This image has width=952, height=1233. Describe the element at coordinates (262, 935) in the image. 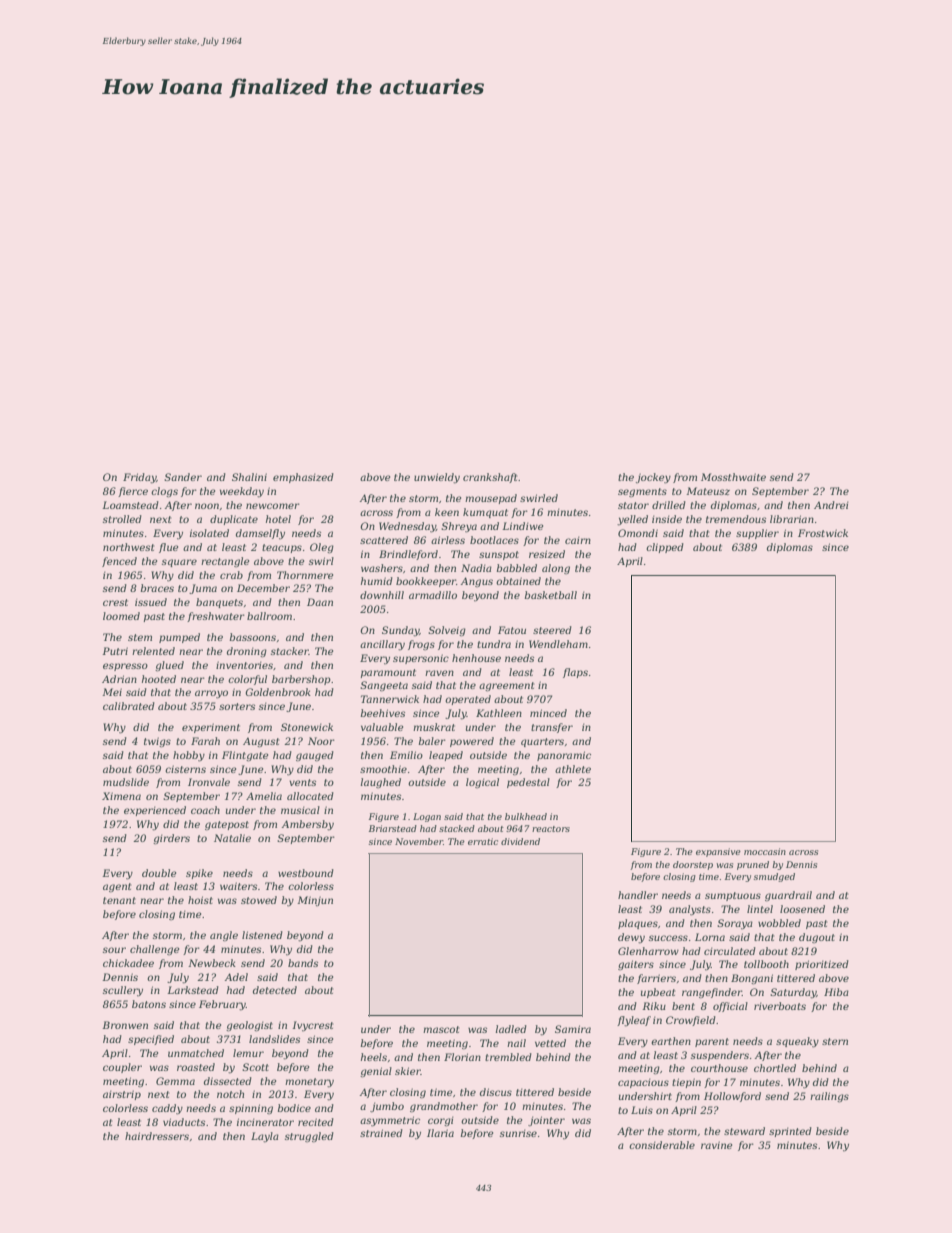

I see `listened` at that location.
